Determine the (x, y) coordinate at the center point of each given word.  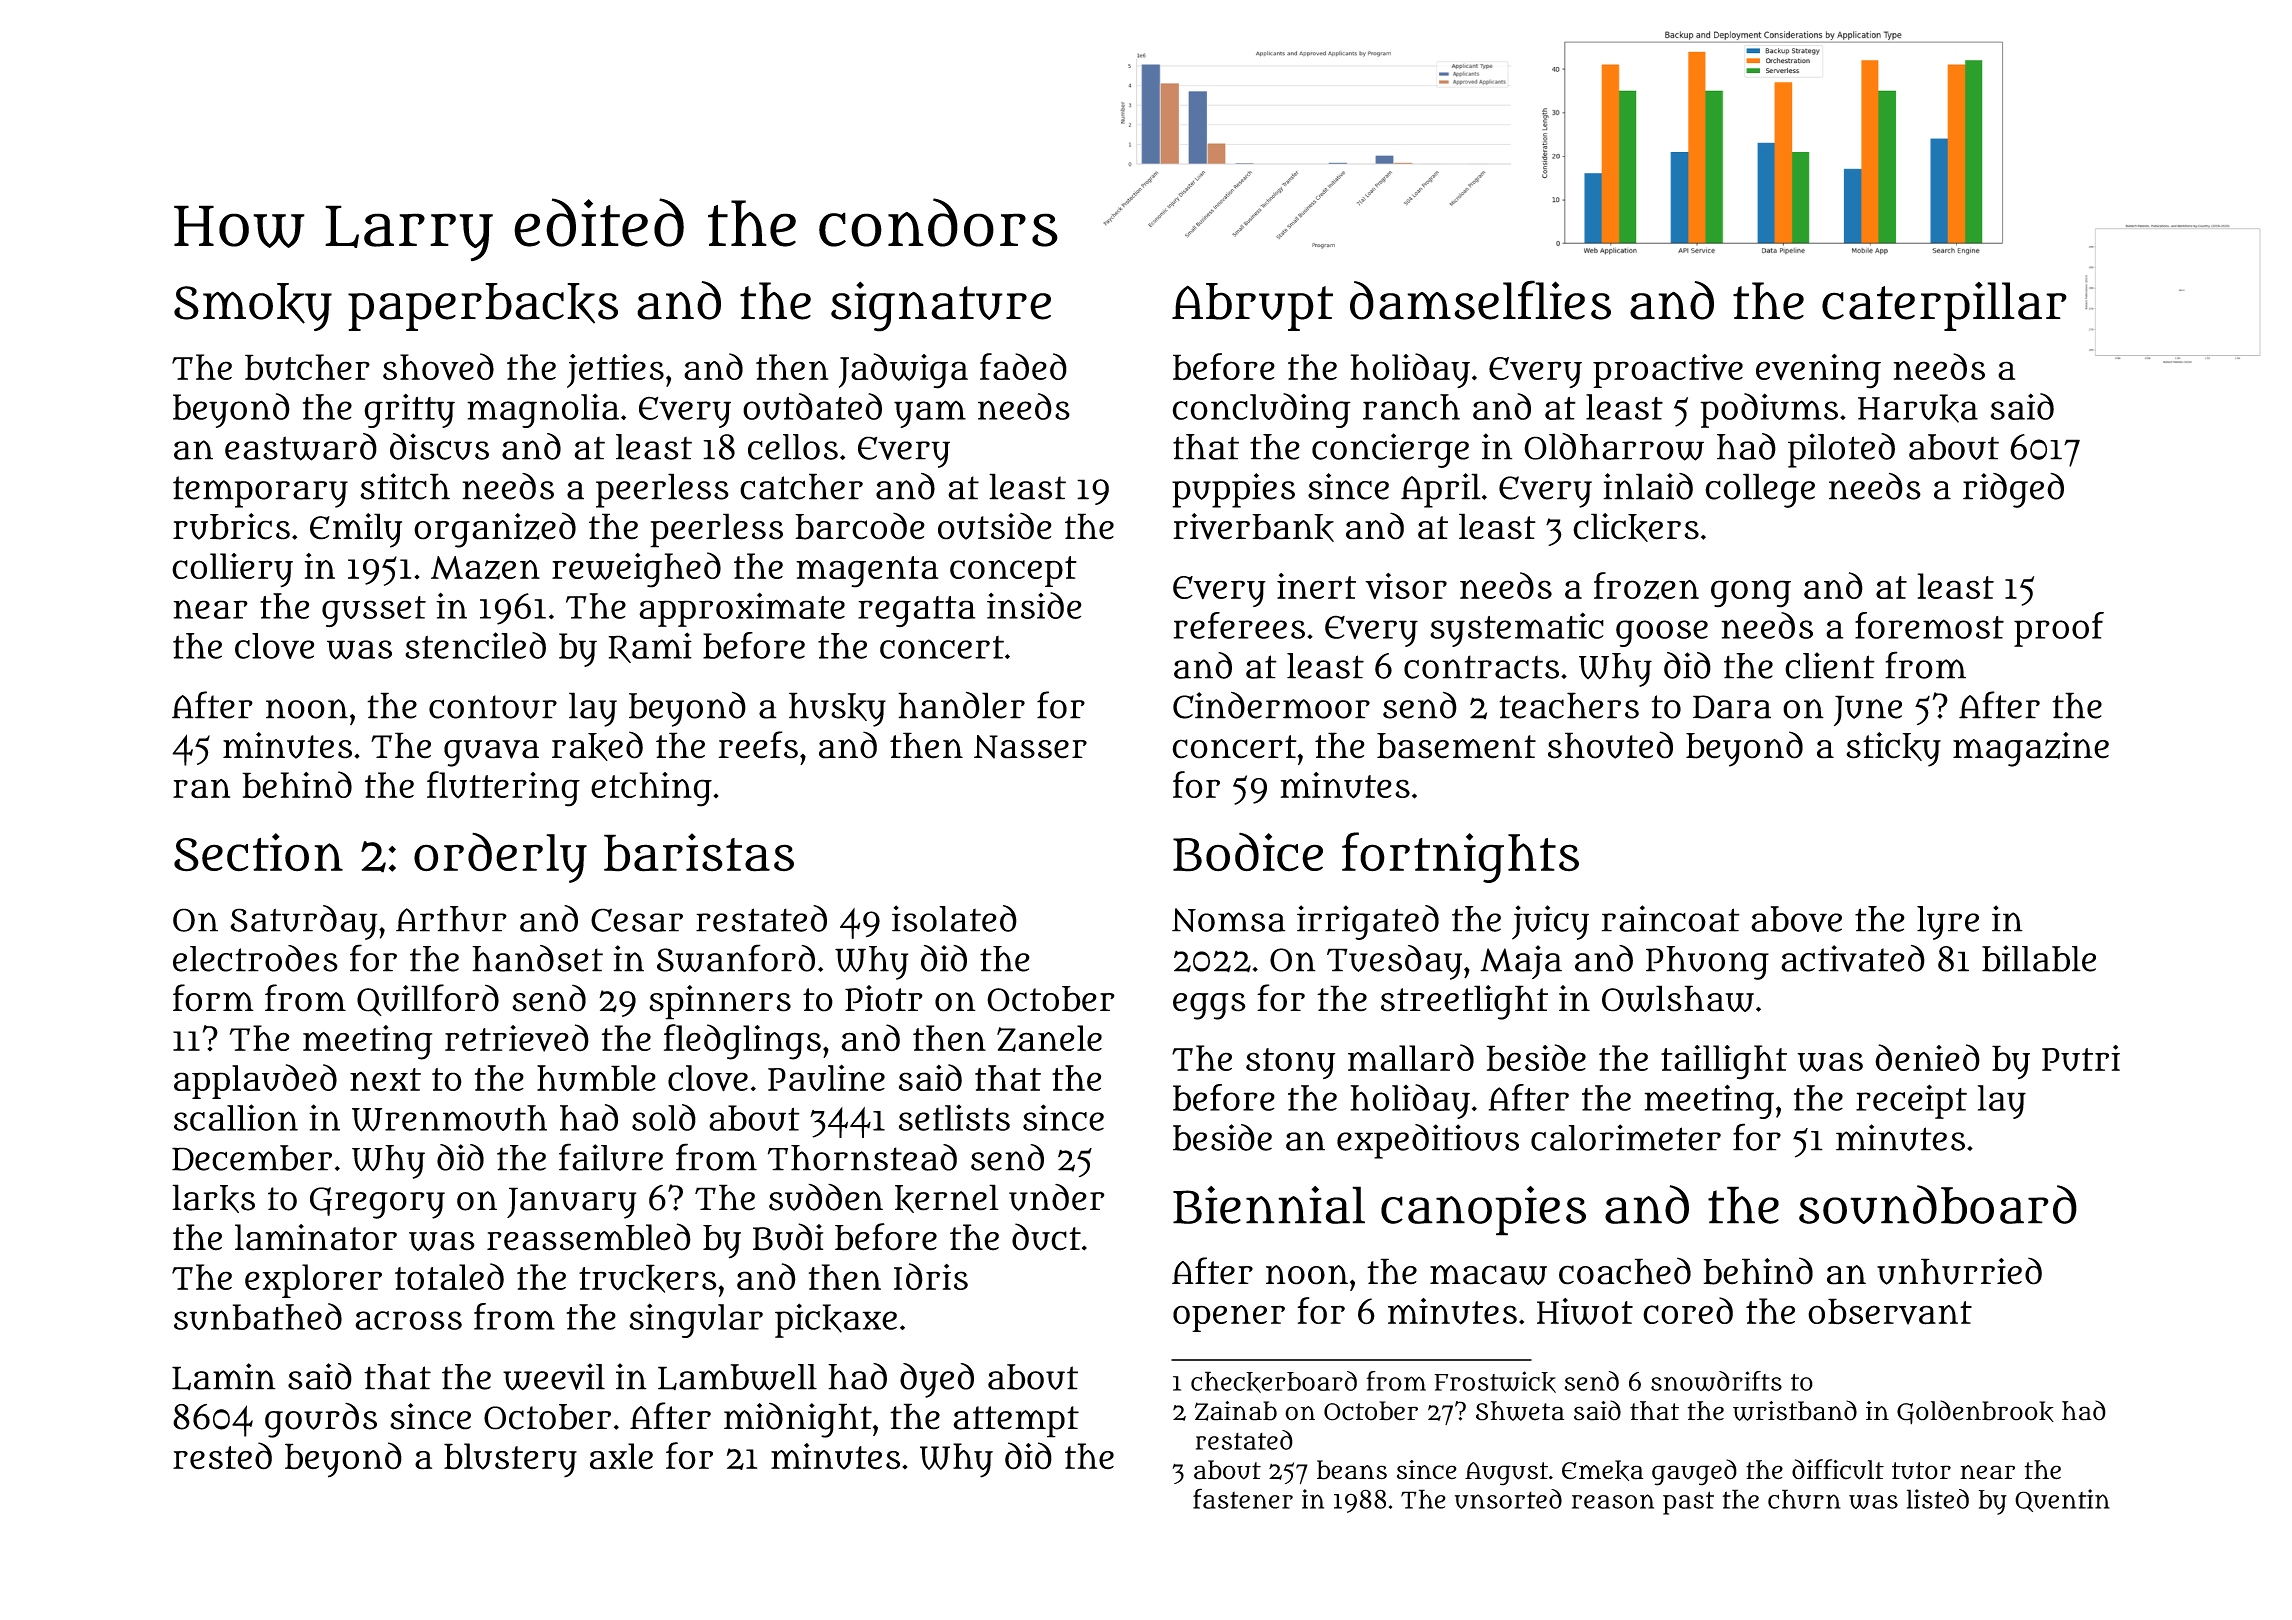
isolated (954, 918)
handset (537, 958)
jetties (615, 371)
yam (930, 414)
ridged (2013, 490)
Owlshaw (1678, 998)
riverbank (1253, 527)
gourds (321, 1420)
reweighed (636, 570)
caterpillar (1944, 306)
